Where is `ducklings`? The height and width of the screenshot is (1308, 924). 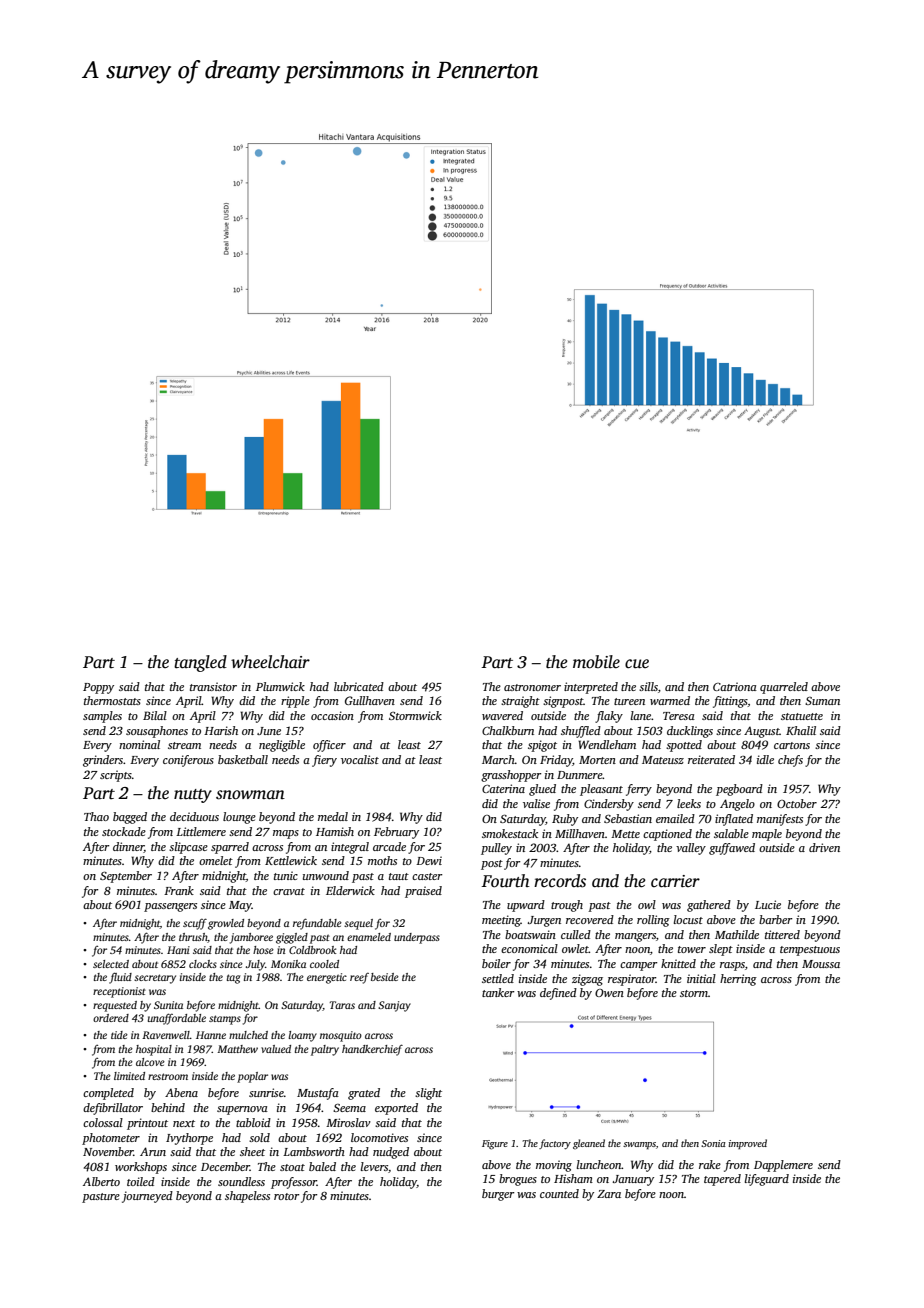
ducklings is located at coordinates (690, 732).
